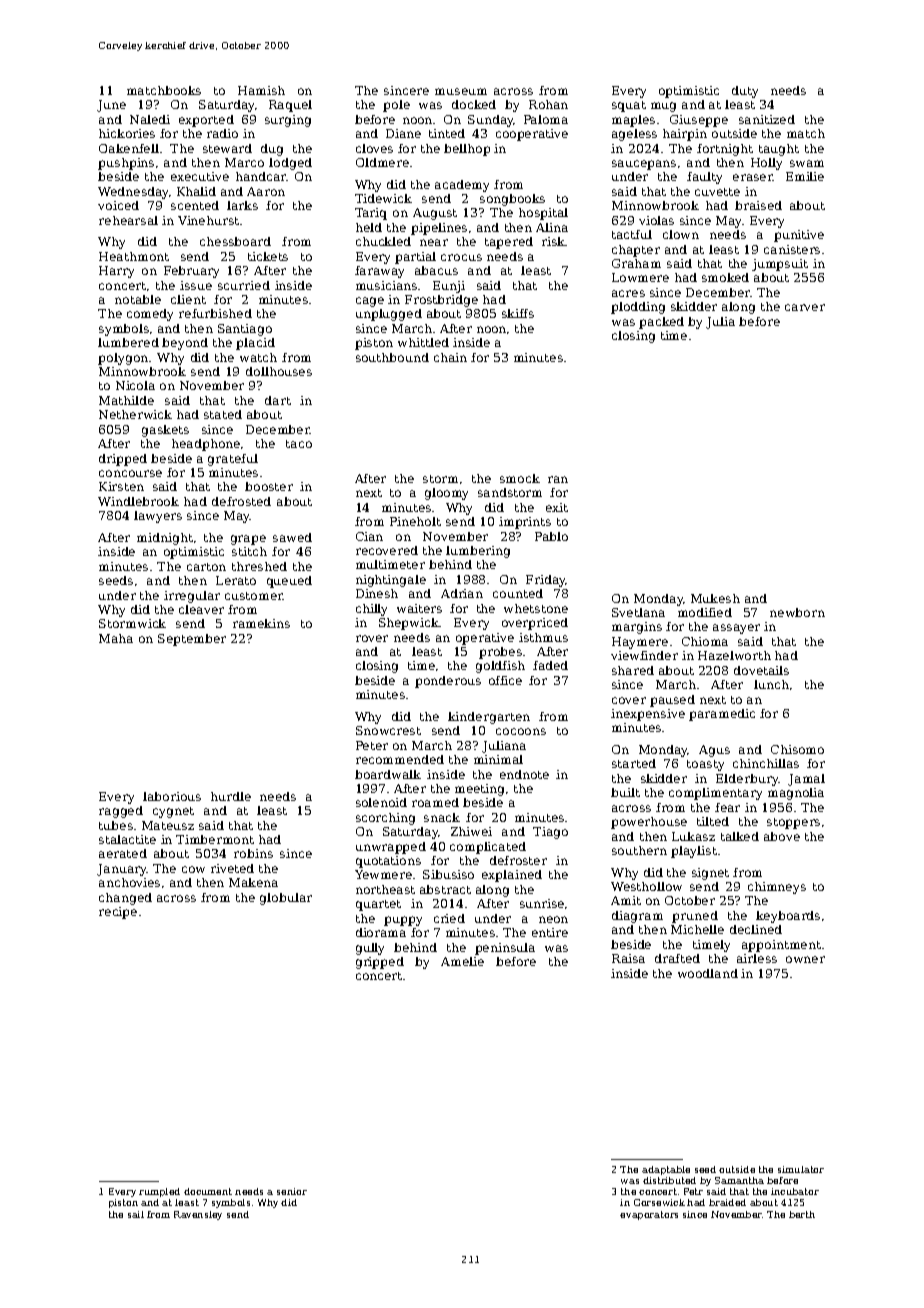  I want to click on rumpled, so click(159, 1192).
